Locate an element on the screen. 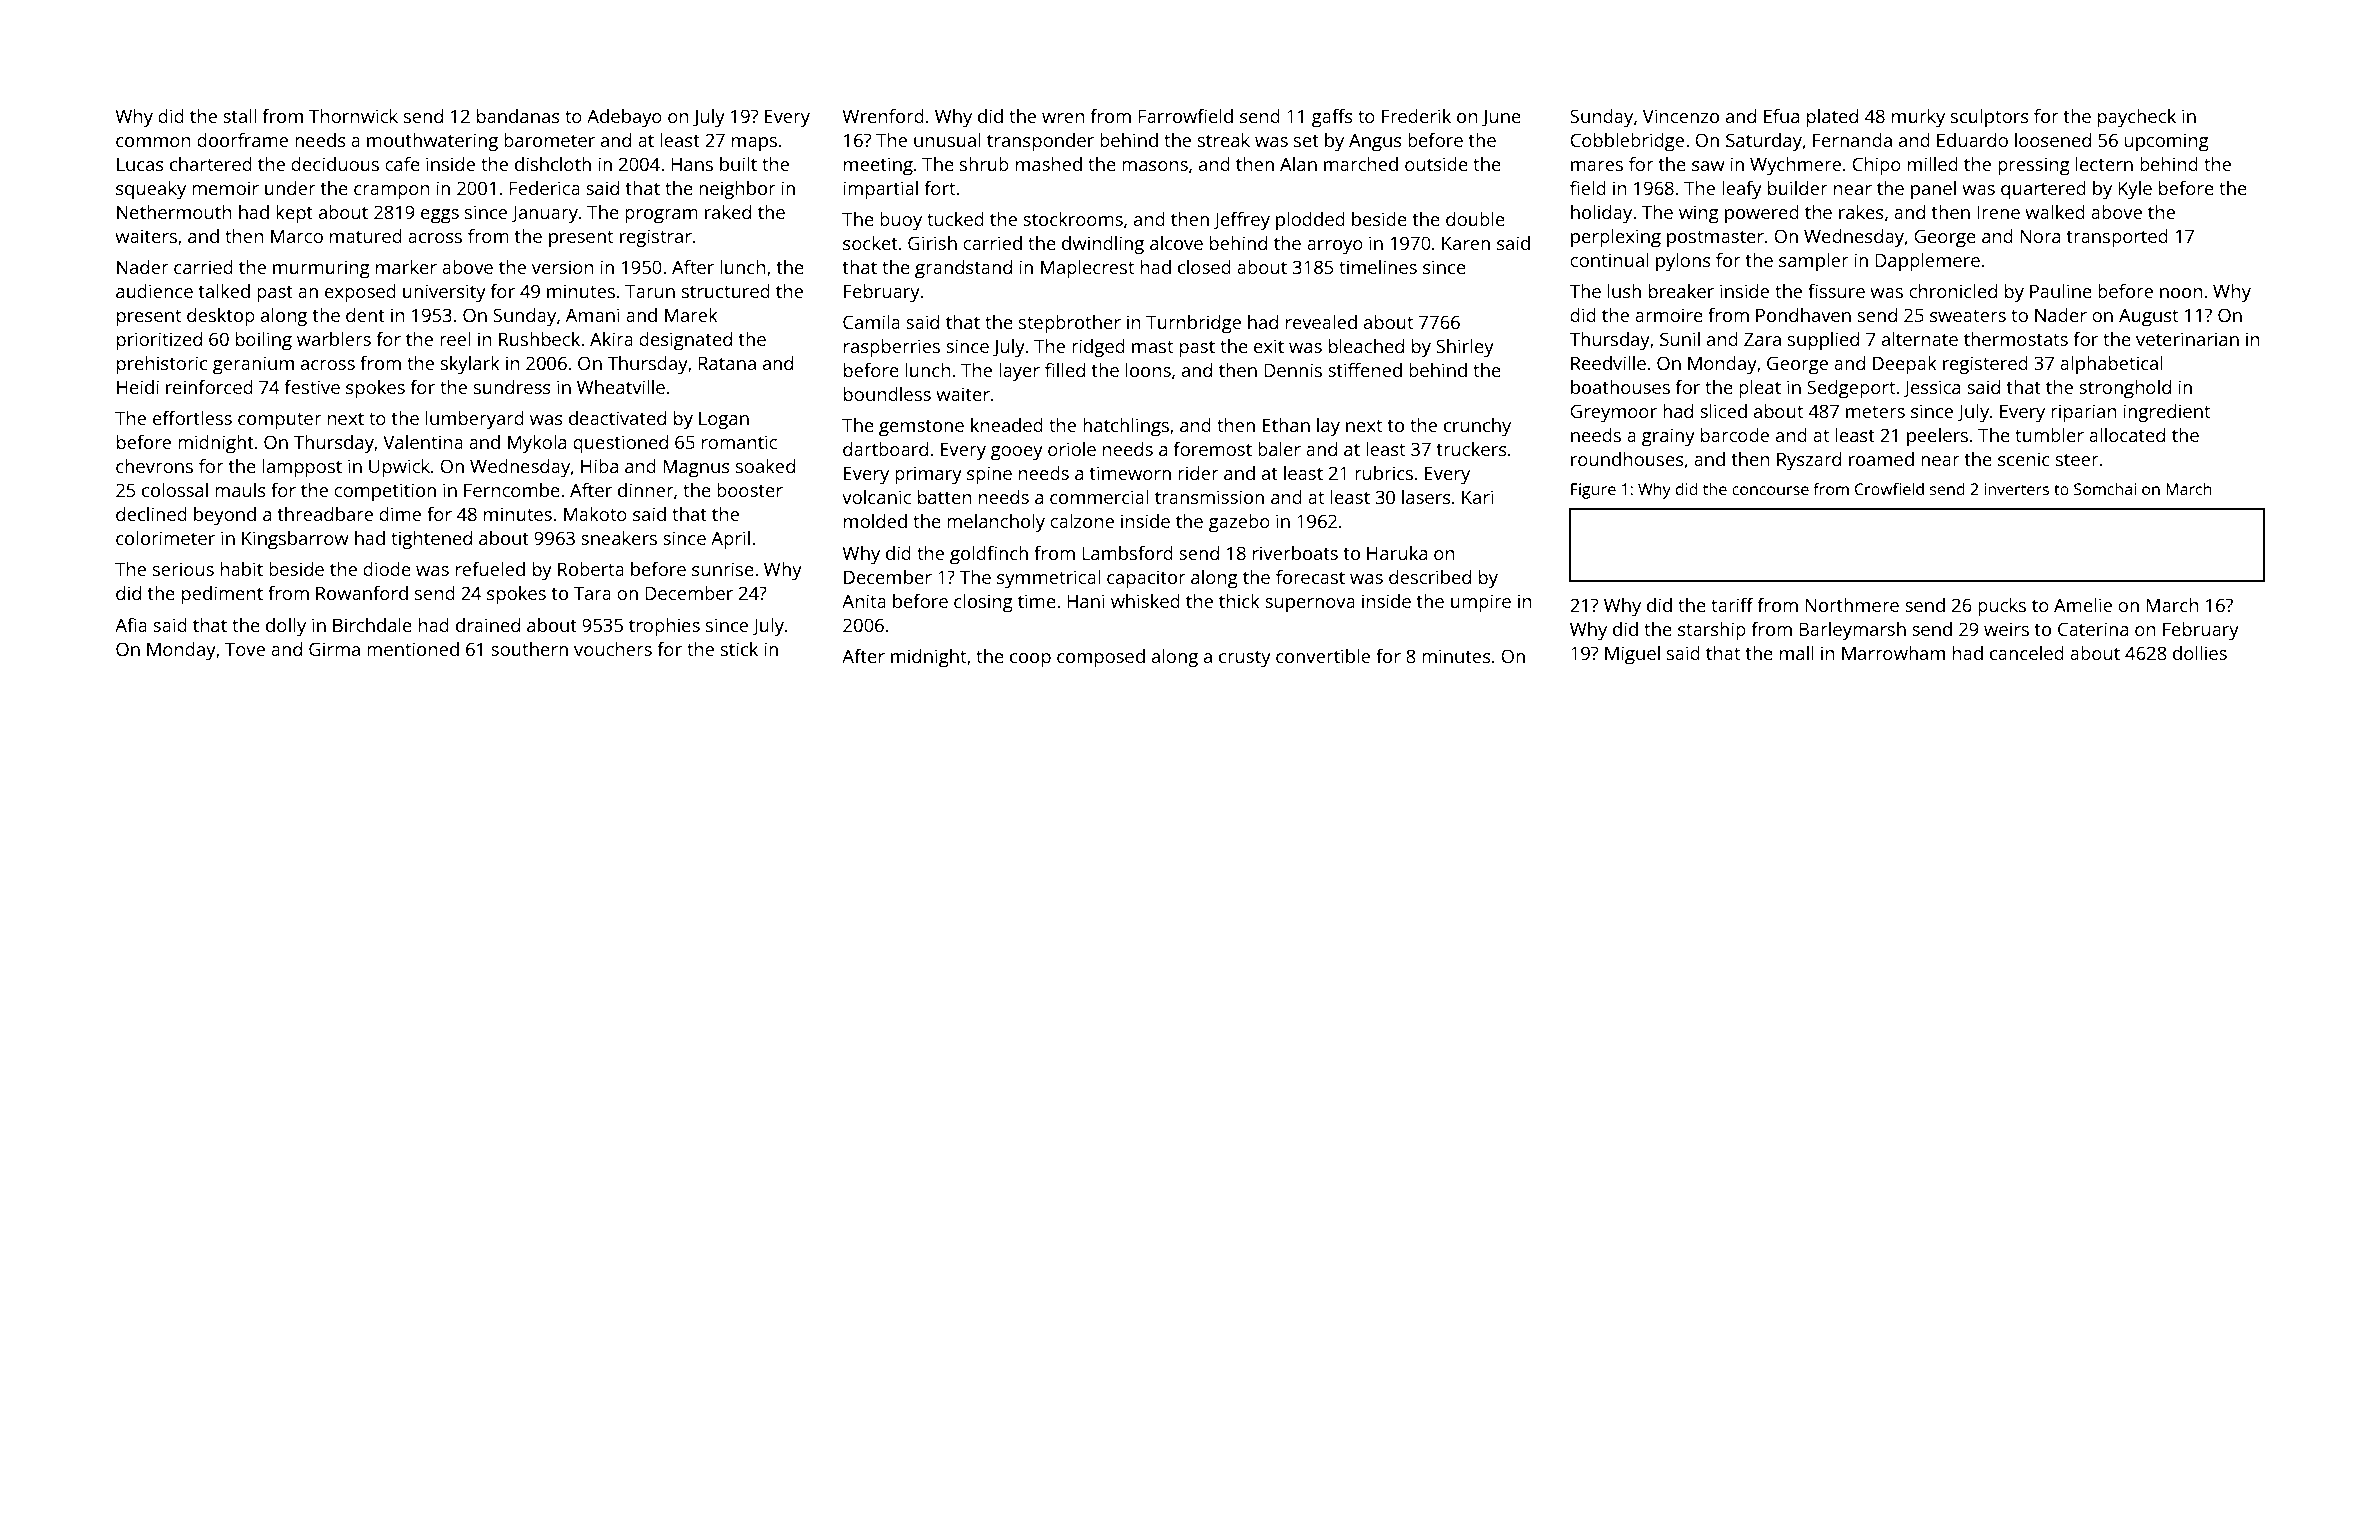  cafe is located at coordinates (402, 164).
